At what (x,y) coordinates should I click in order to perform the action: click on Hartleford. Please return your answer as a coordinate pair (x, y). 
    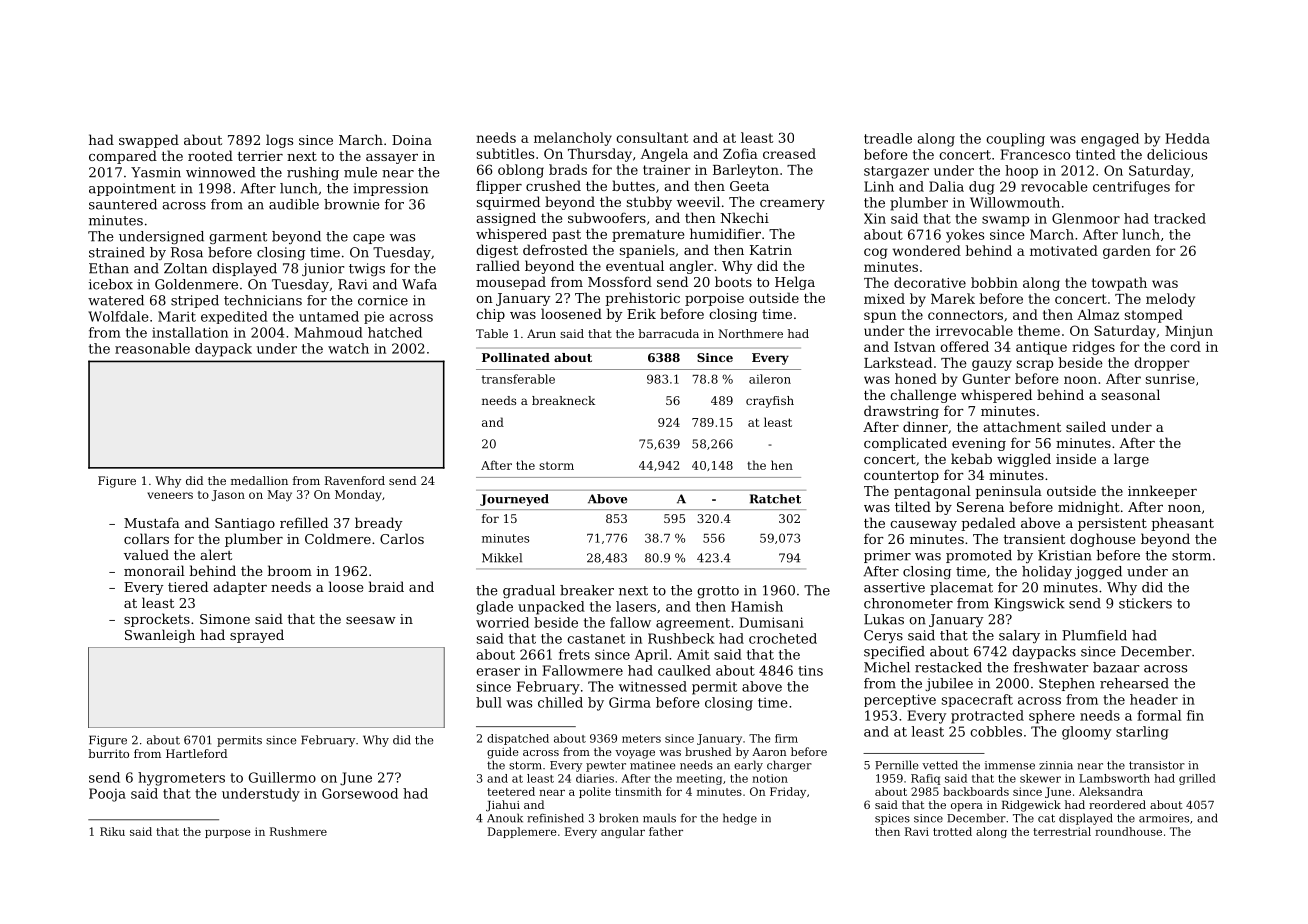
    Looking at the image, I should click on (196, 753).
